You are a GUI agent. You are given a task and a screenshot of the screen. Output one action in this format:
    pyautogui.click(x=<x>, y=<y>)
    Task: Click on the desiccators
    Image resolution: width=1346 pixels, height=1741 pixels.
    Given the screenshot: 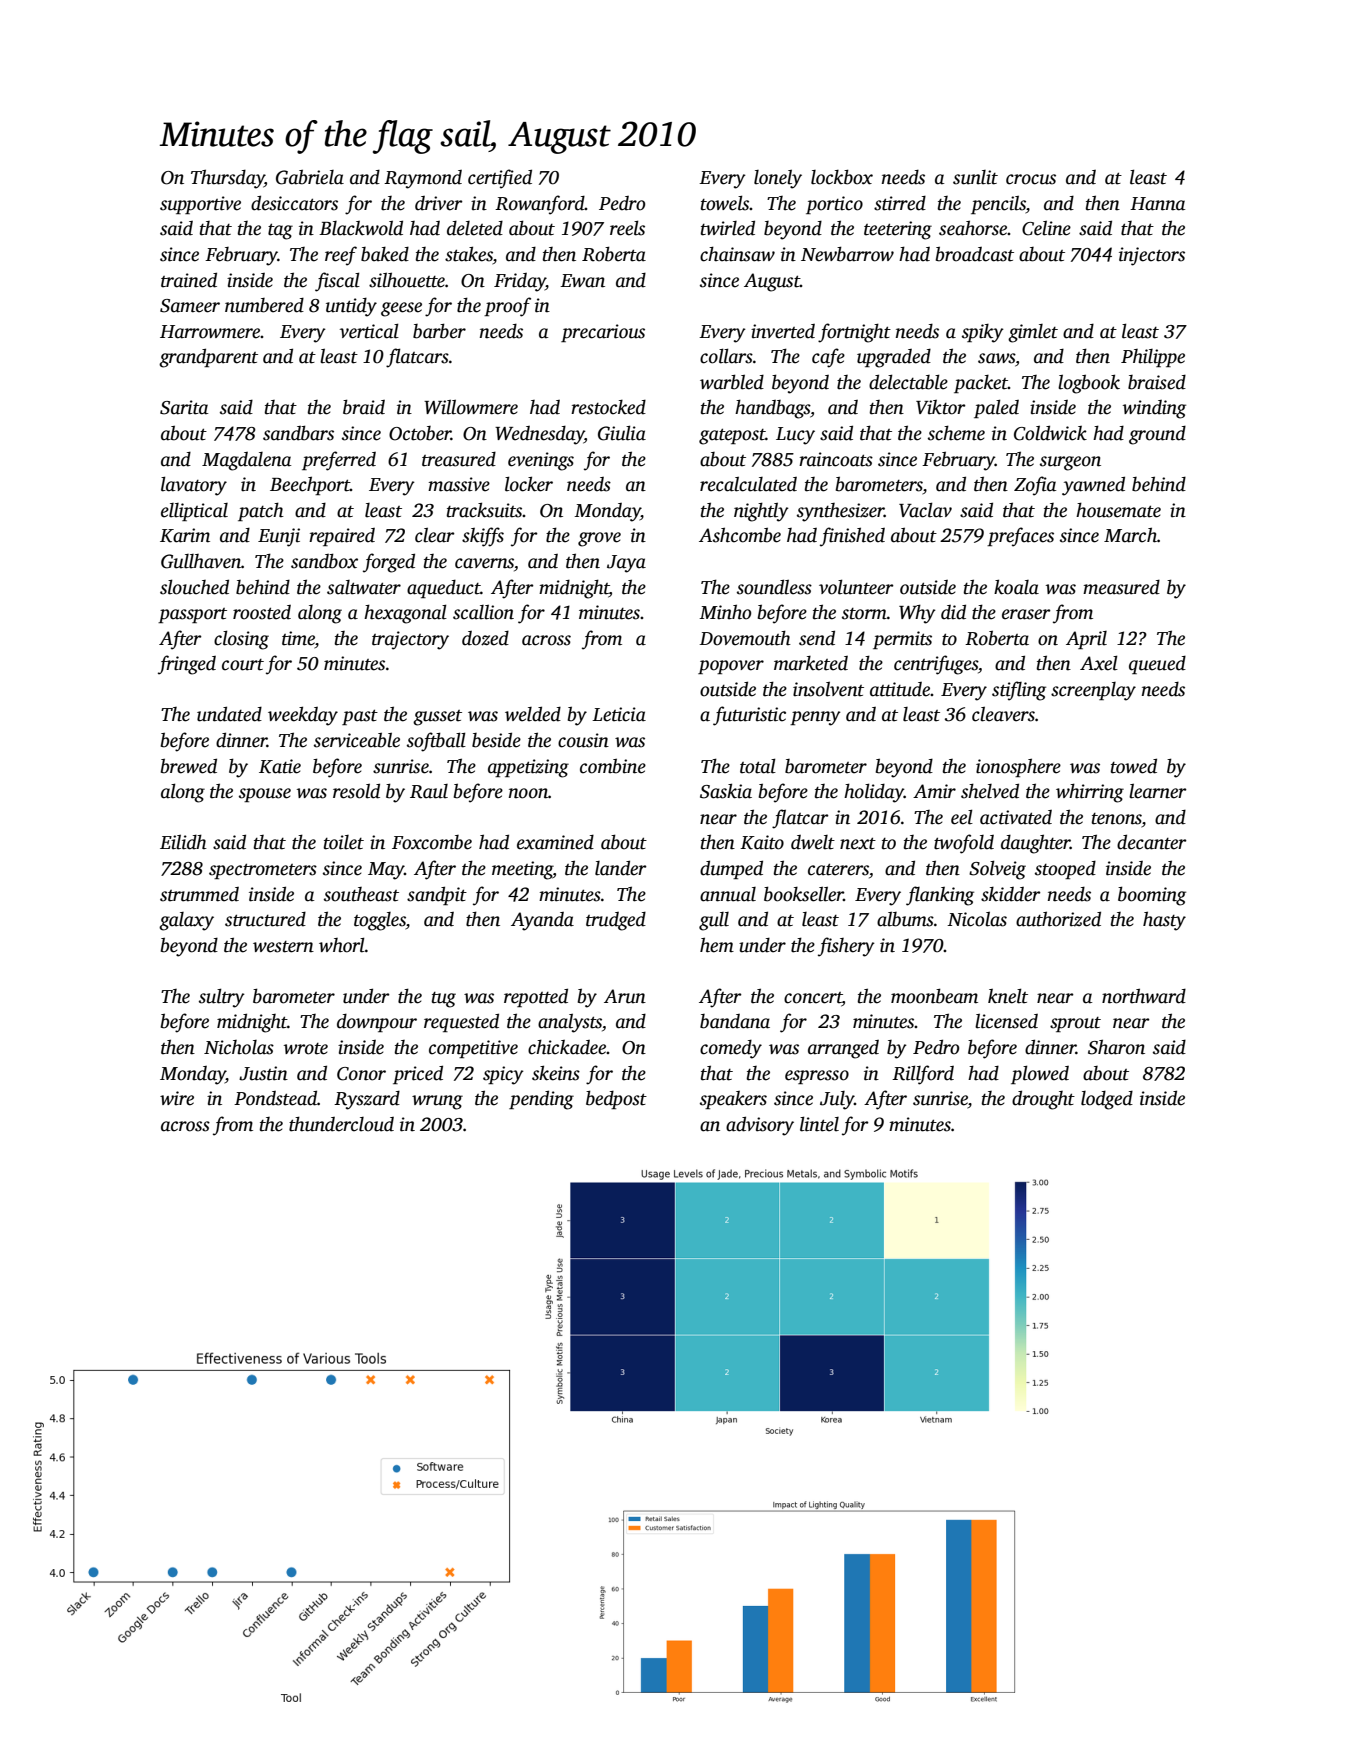 What is the action you would take?
    pyautogui.click(x=294, y=203)
